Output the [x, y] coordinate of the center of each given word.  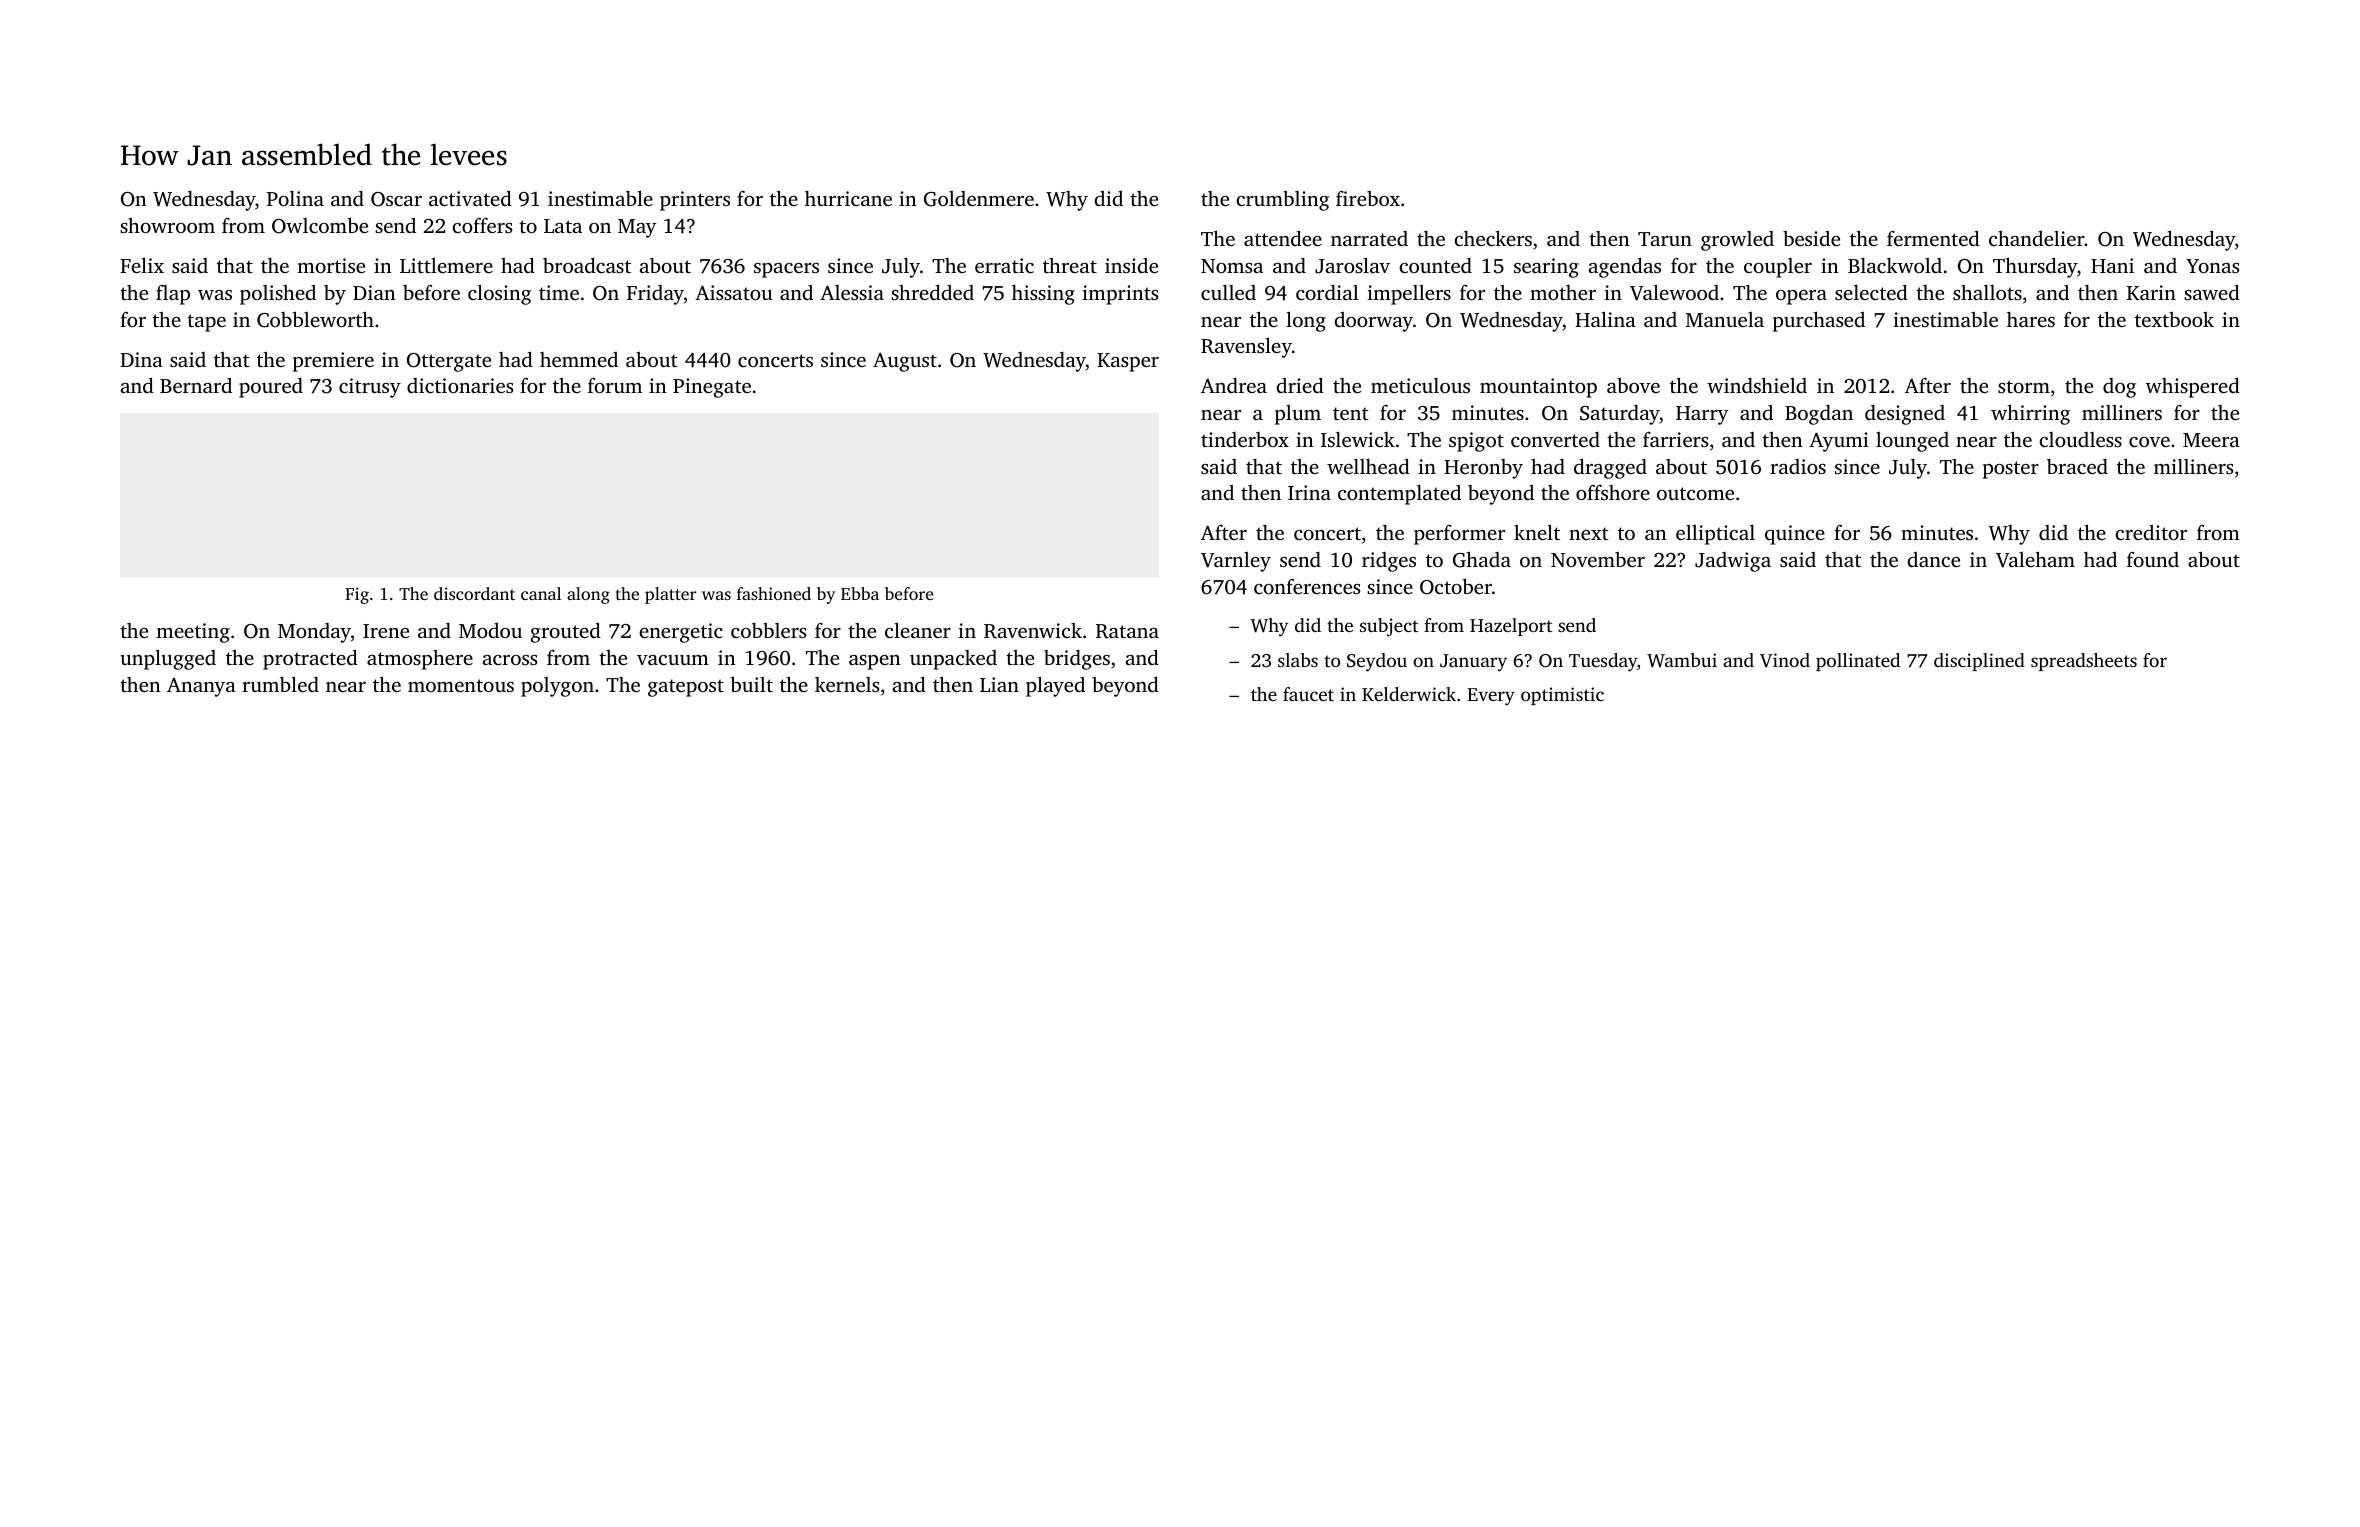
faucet [1308, 694]
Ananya [201, 687]
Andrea [1234, 385]
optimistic [1562, 696]
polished [278, 295]
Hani [2112, 265]
